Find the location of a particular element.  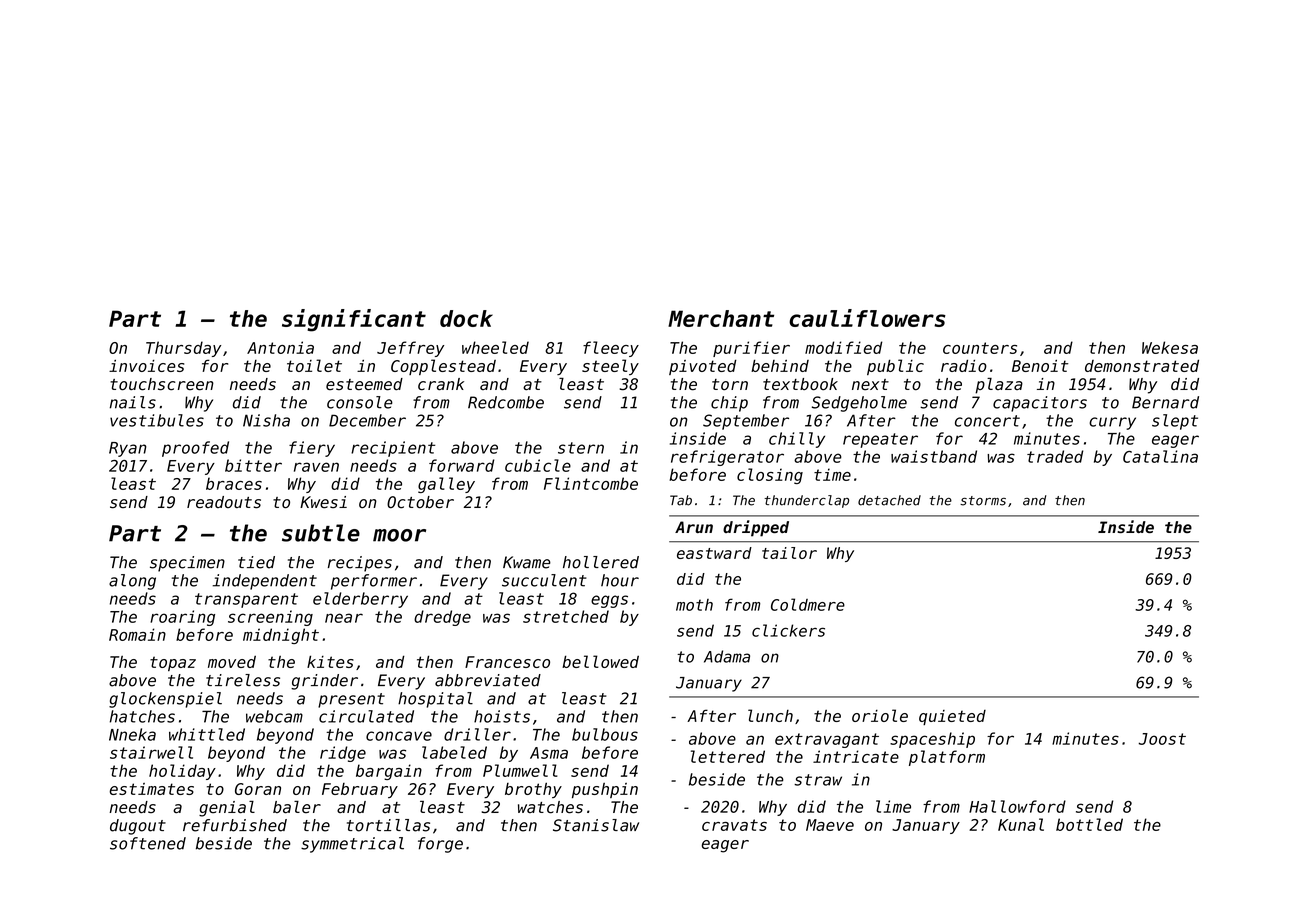

Thursday is located at coordinates (183, 349).
